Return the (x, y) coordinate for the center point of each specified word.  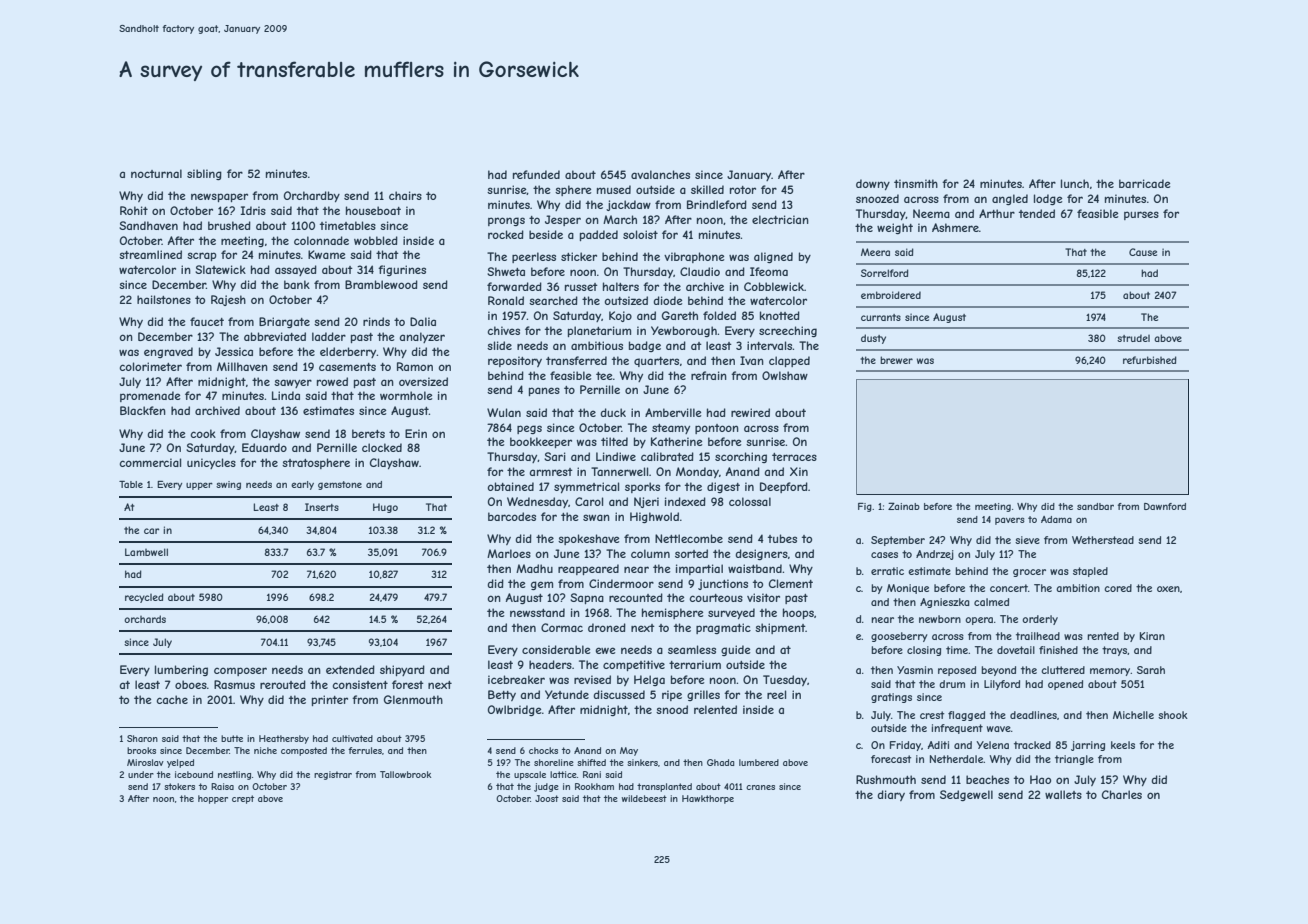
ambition (1078, 588)
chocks (543, 750)
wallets (1063, 794)
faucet (207, 321)
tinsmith (916, 183)
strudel (1133, 338)
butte (232, 738)
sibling (204, 174)
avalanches (660, 174)
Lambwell (146, 552)
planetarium (599, 331)
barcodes (512, 516)
